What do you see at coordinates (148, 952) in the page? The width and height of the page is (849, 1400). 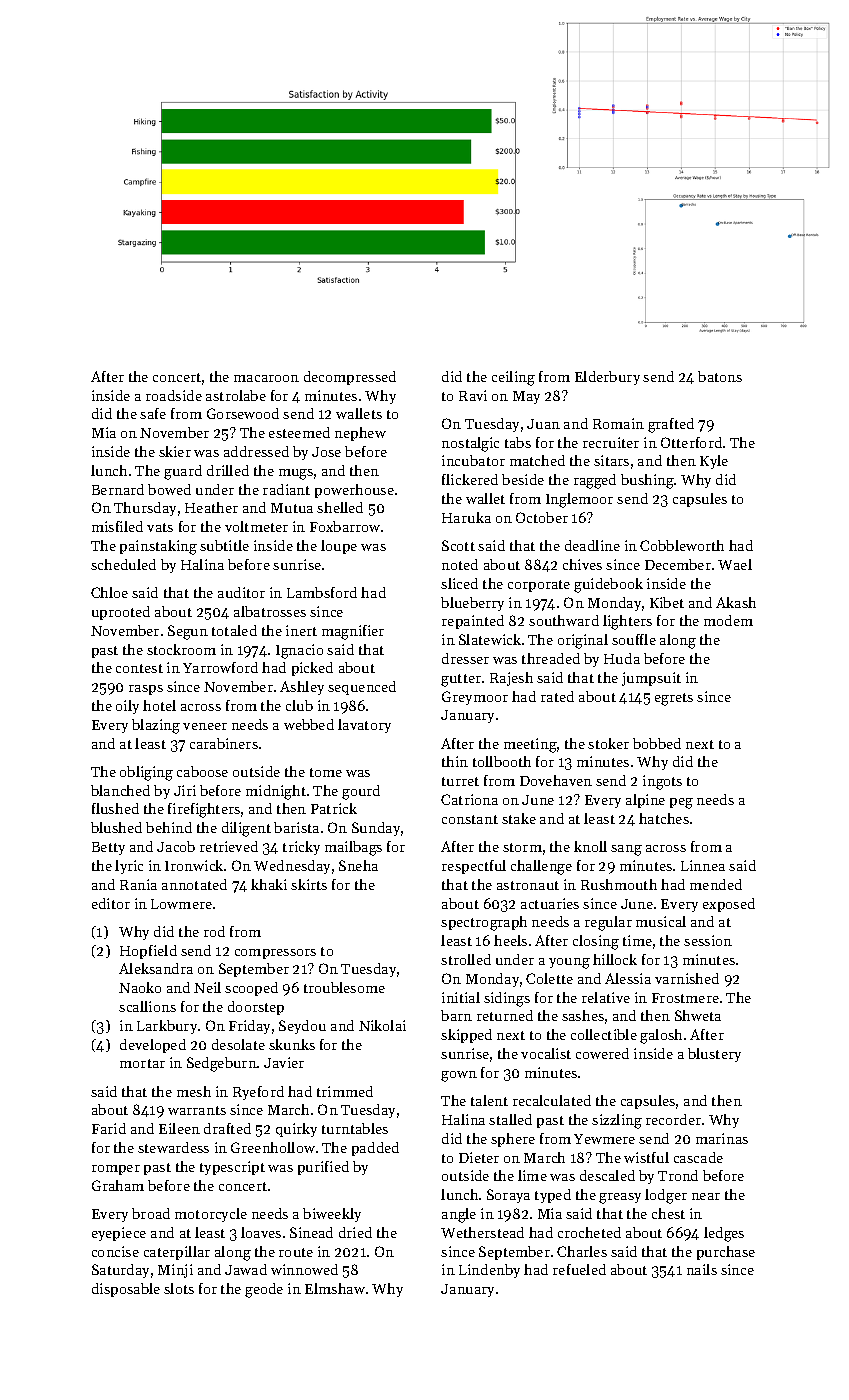 I see `Hopfield` at bounding box center [148, 952].
